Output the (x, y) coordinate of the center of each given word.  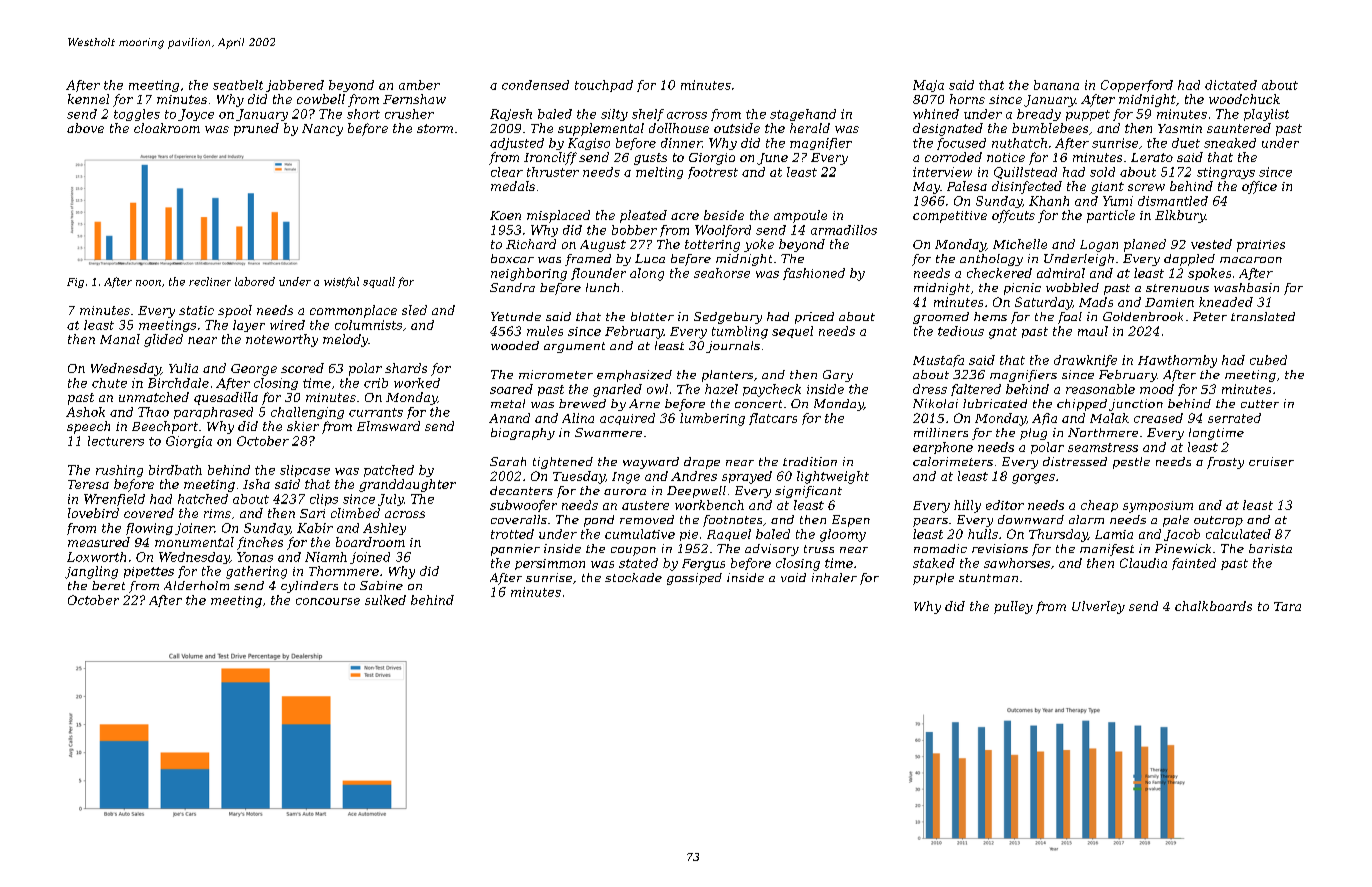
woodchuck (1244, 99)
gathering (256, 572)
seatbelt (238, 85)
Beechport (165, 427)
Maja (928, 86)
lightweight (833, 477)
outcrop (1218, 521)
